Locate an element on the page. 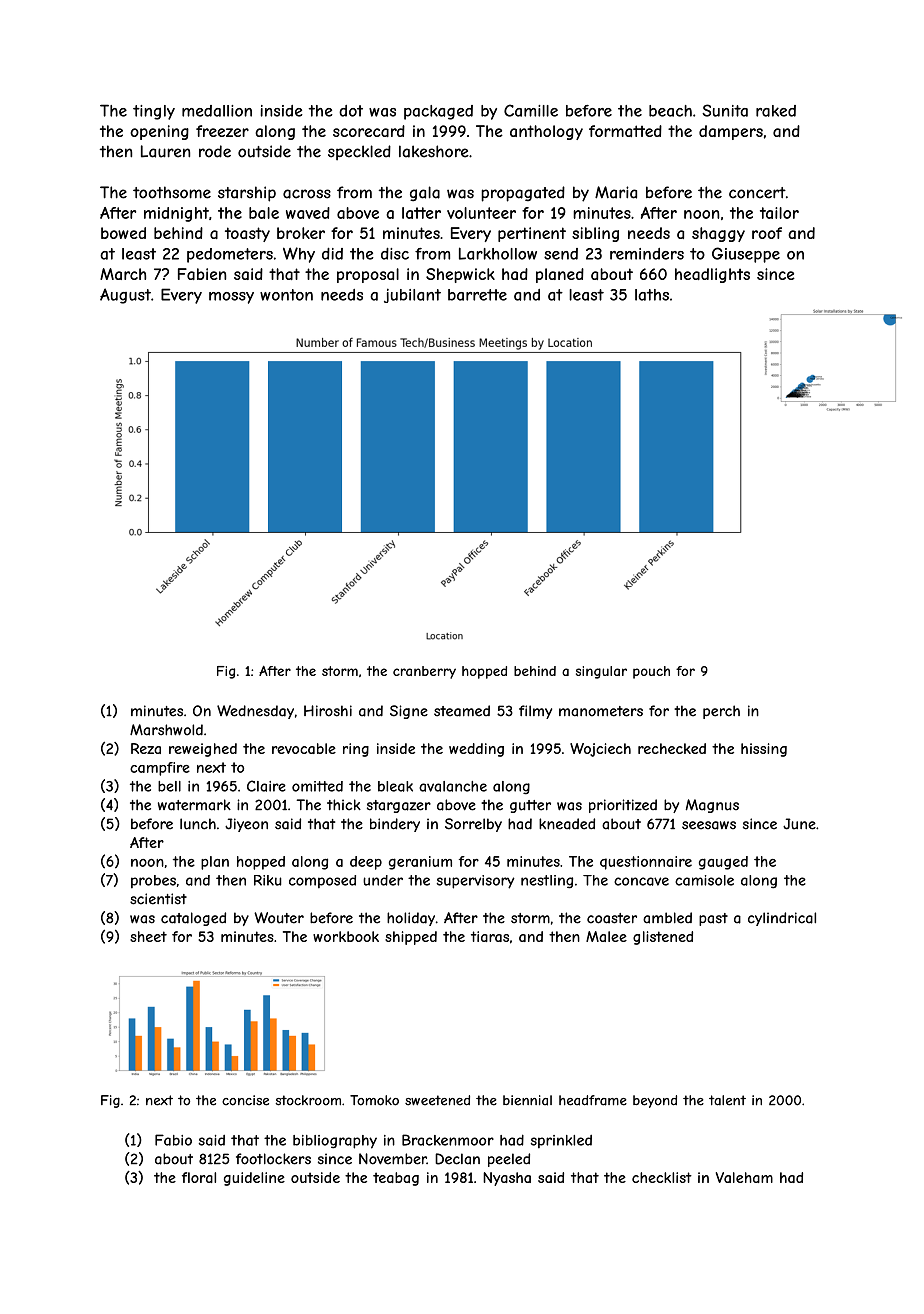  laths is located at coordinates (652, 295).
